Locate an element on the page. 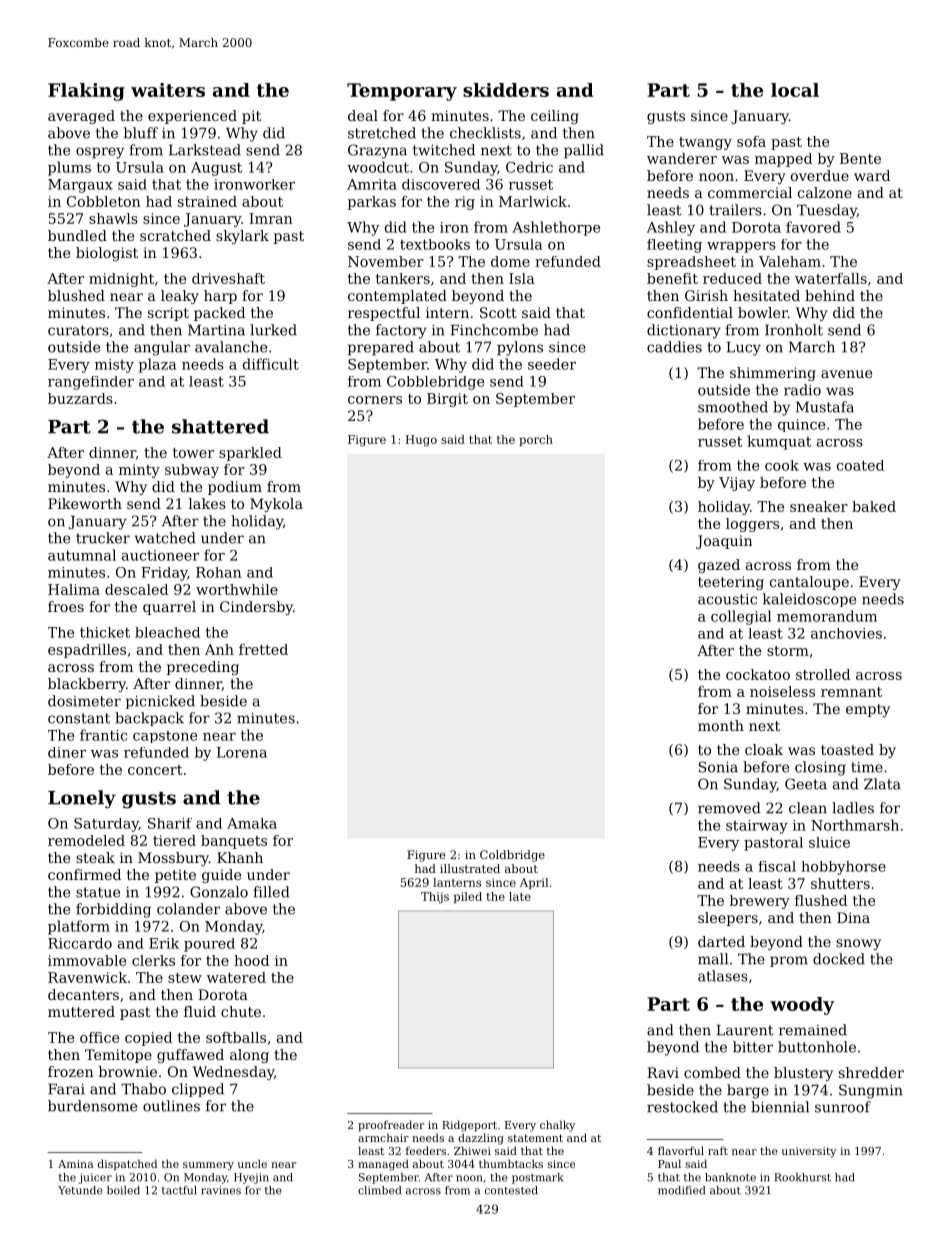 The width and height of the page is (952, 1233). shimmering is located at coordinates (773, 374).
